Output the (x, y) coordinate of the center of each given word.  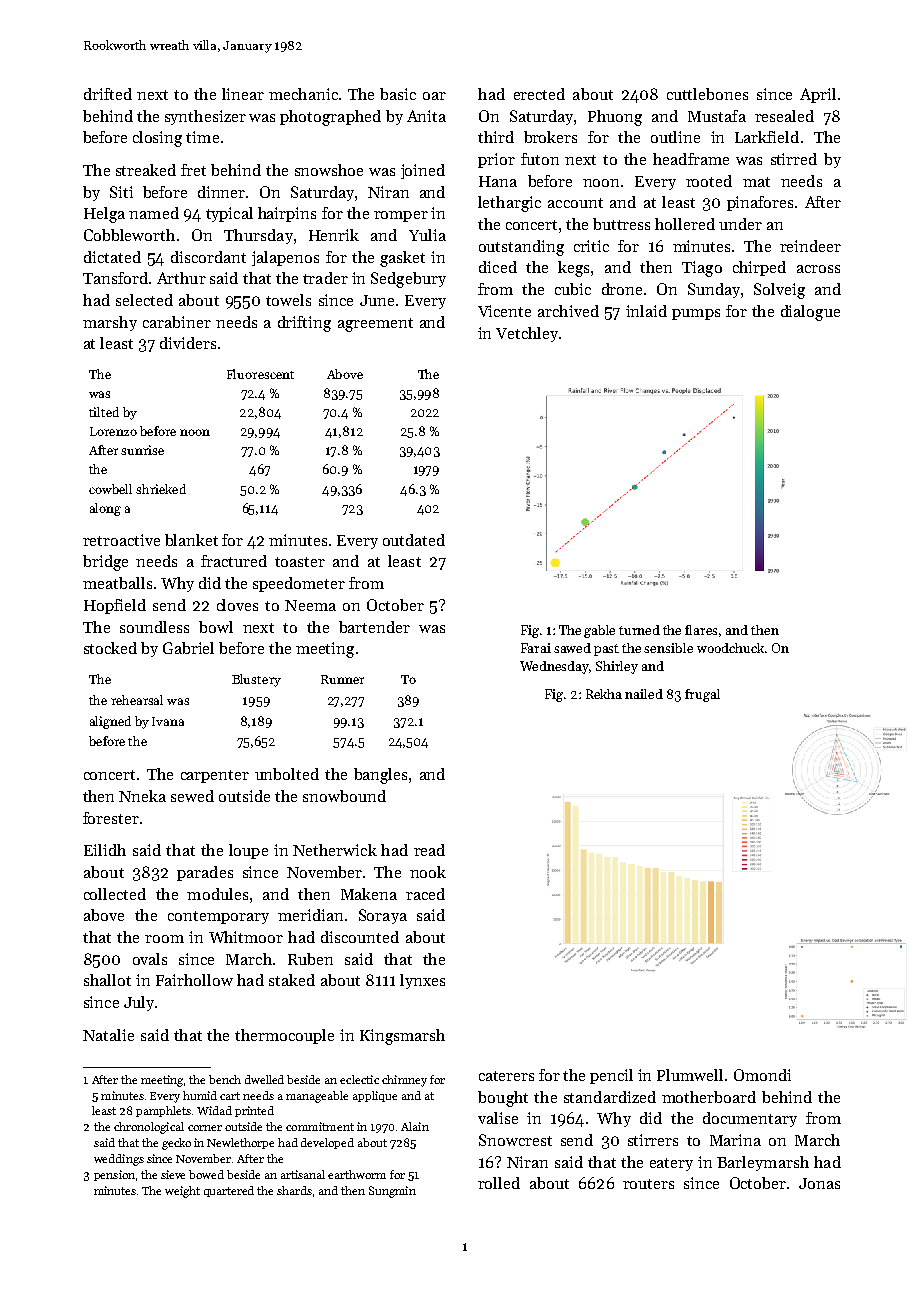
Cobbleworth (129, 235)
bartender (374, 627)
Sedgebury (408, 280)
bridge (105, 563)
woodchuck (730, 648)
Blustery (256, 680)
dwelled (264, 1079)
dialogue (810, 313)
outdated (414, 540)
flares (701, 630)
